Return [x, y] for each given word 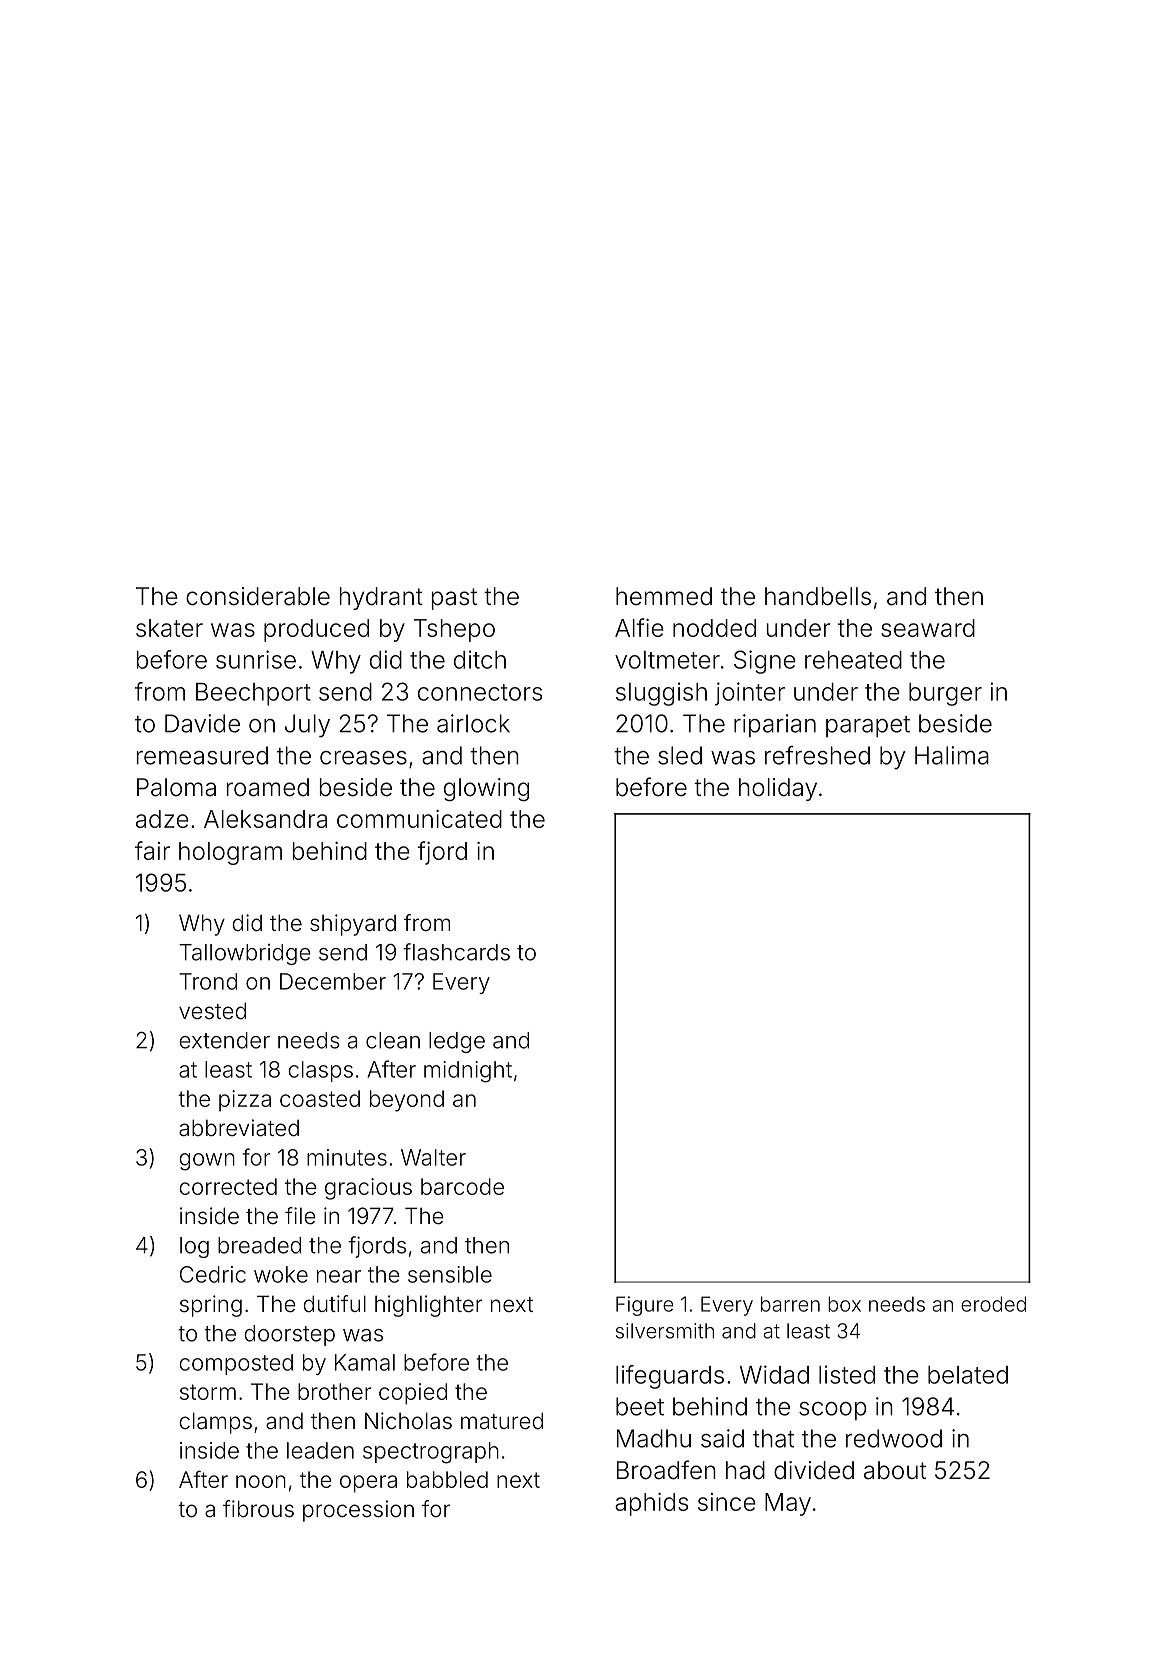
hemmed [664, 596]
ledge [457, 1042]
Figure [644, 1306]
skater [169, 628]
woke [281, 1274]
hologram [230, 853]
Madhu [654, 1438]
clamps [216, 1423]
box [844, 1304]
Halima [952, 755]
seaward [928, 628]
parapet [868, 726]
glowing [486, 789]
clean [393, 1040]
